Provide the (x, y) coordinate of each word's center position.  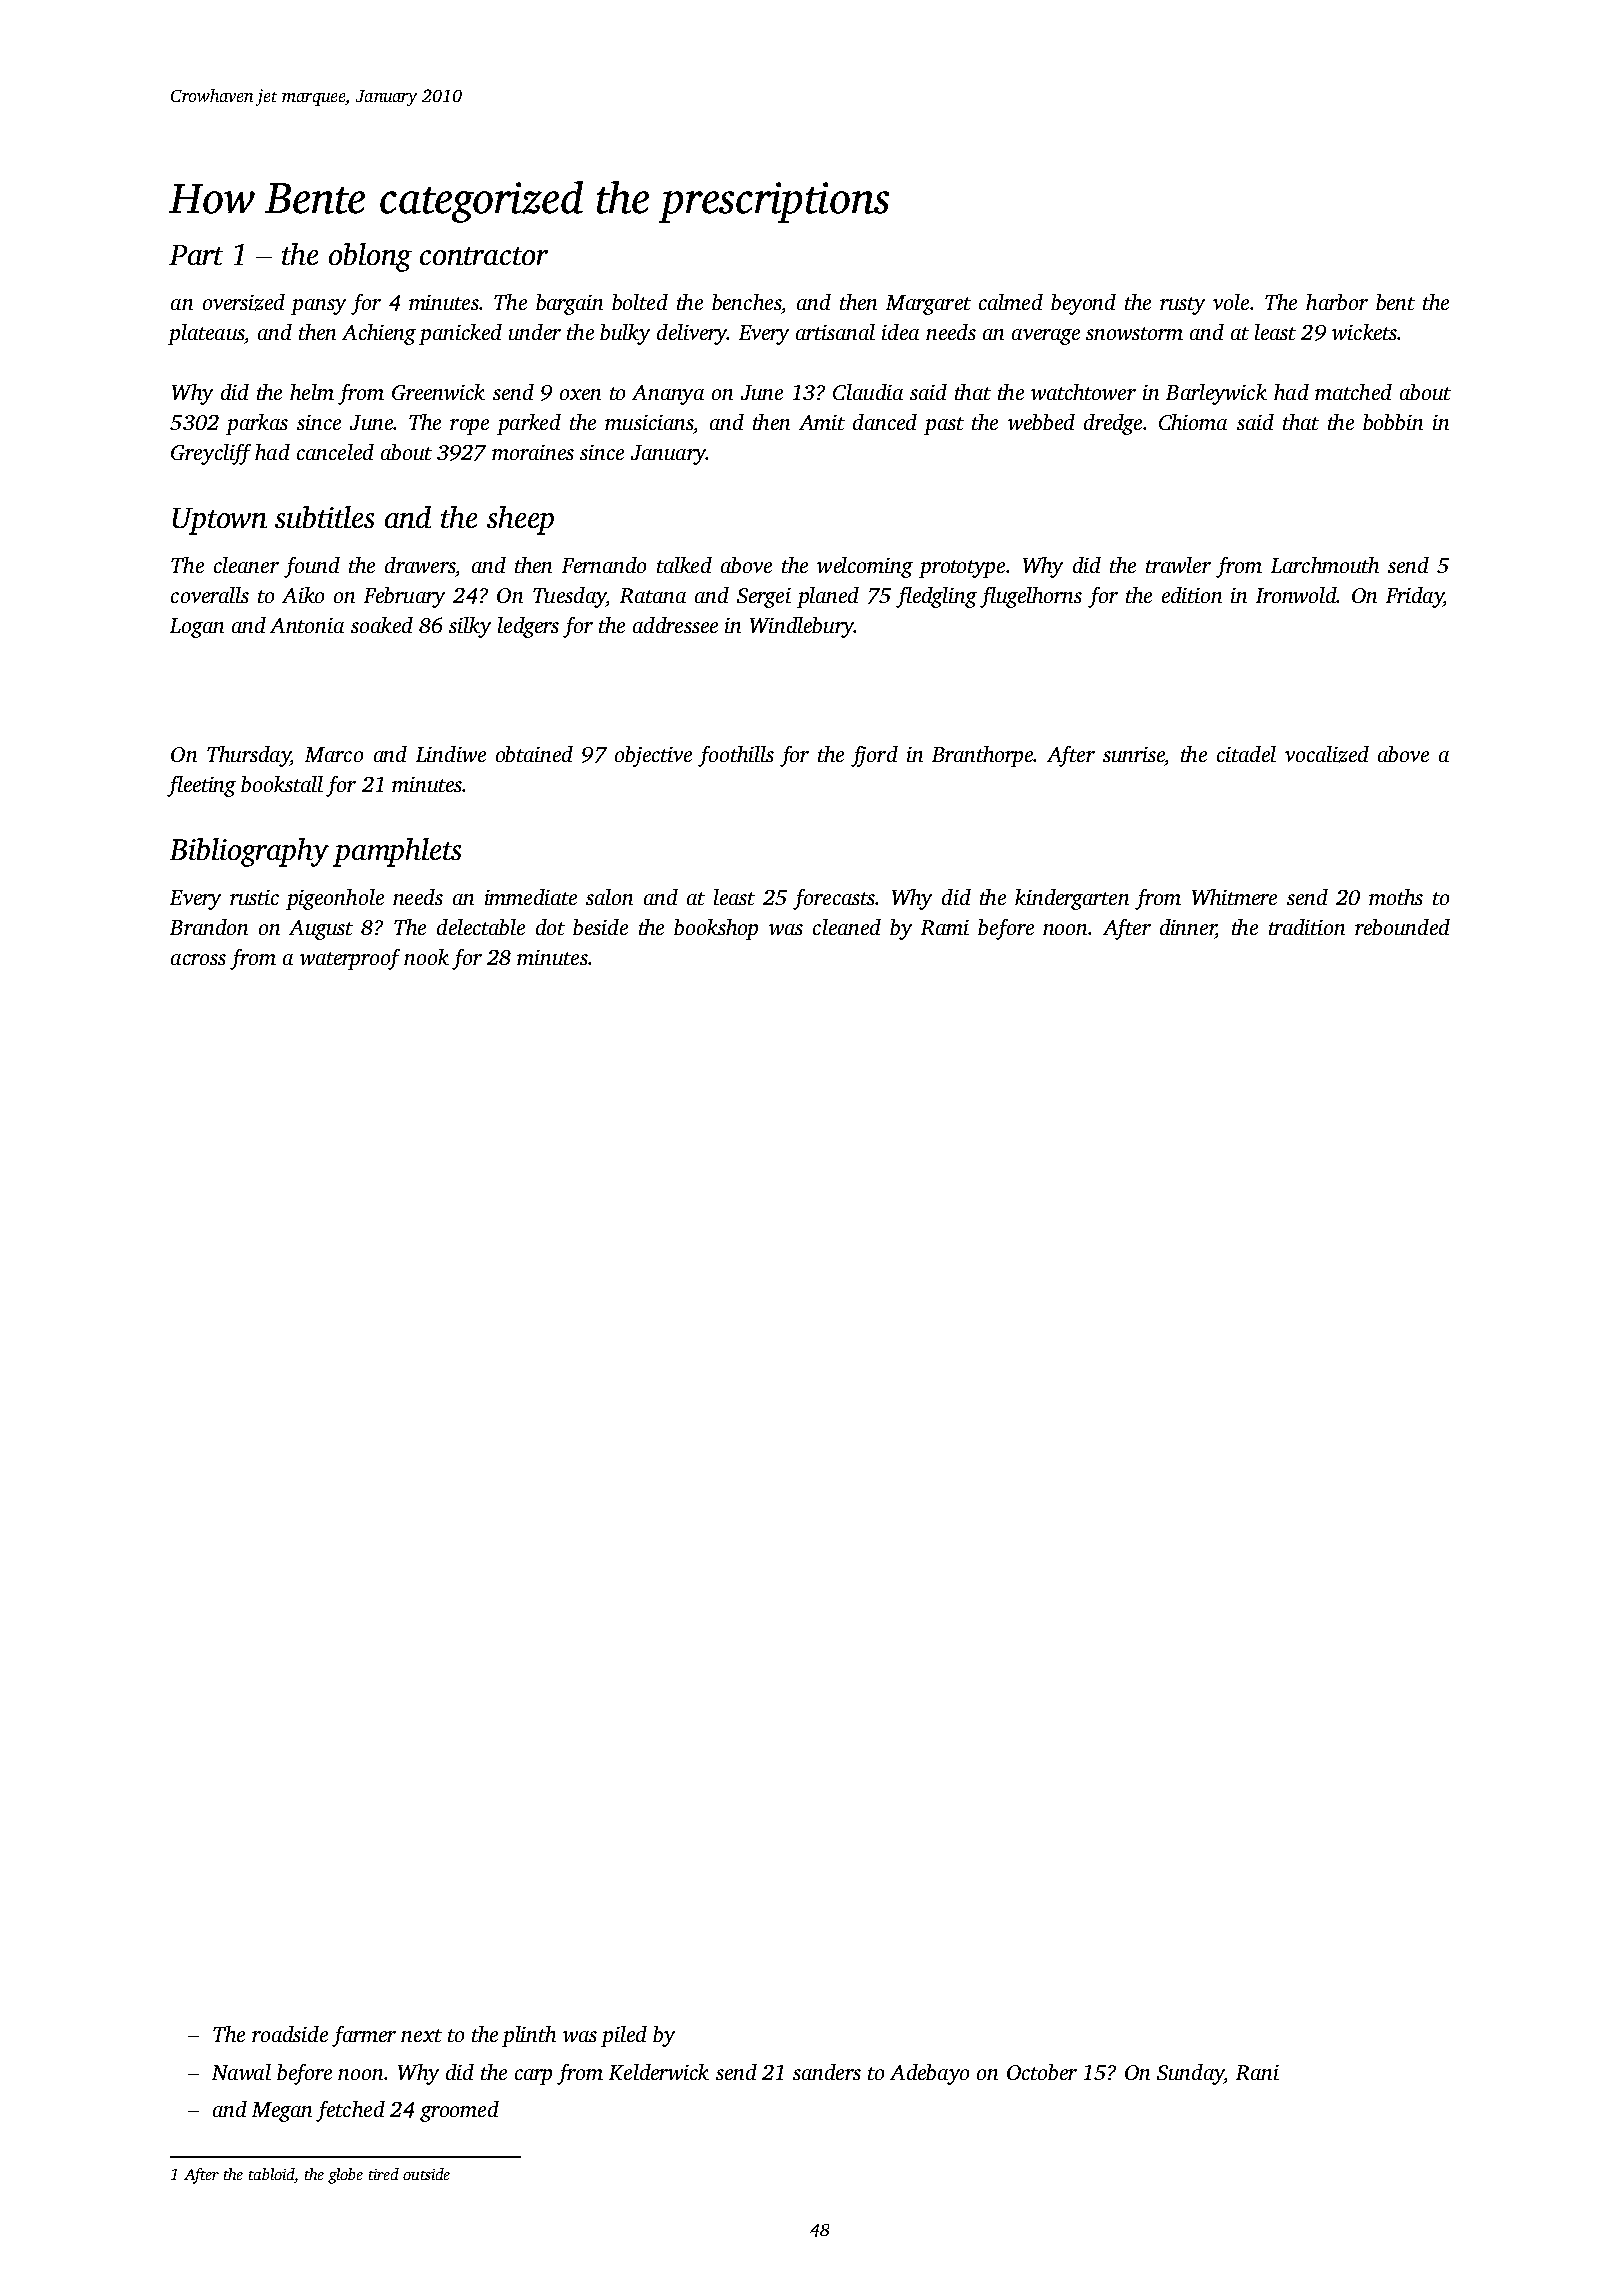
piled (624, 2036)
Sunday (1190, 2074)
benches (746, 302)
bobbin (1393, 422)
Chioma (1193, 422)
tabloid (271, 2174)
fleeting (201, 786)
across (198, 959)
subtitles (324, 517)
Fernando (604, 565)
